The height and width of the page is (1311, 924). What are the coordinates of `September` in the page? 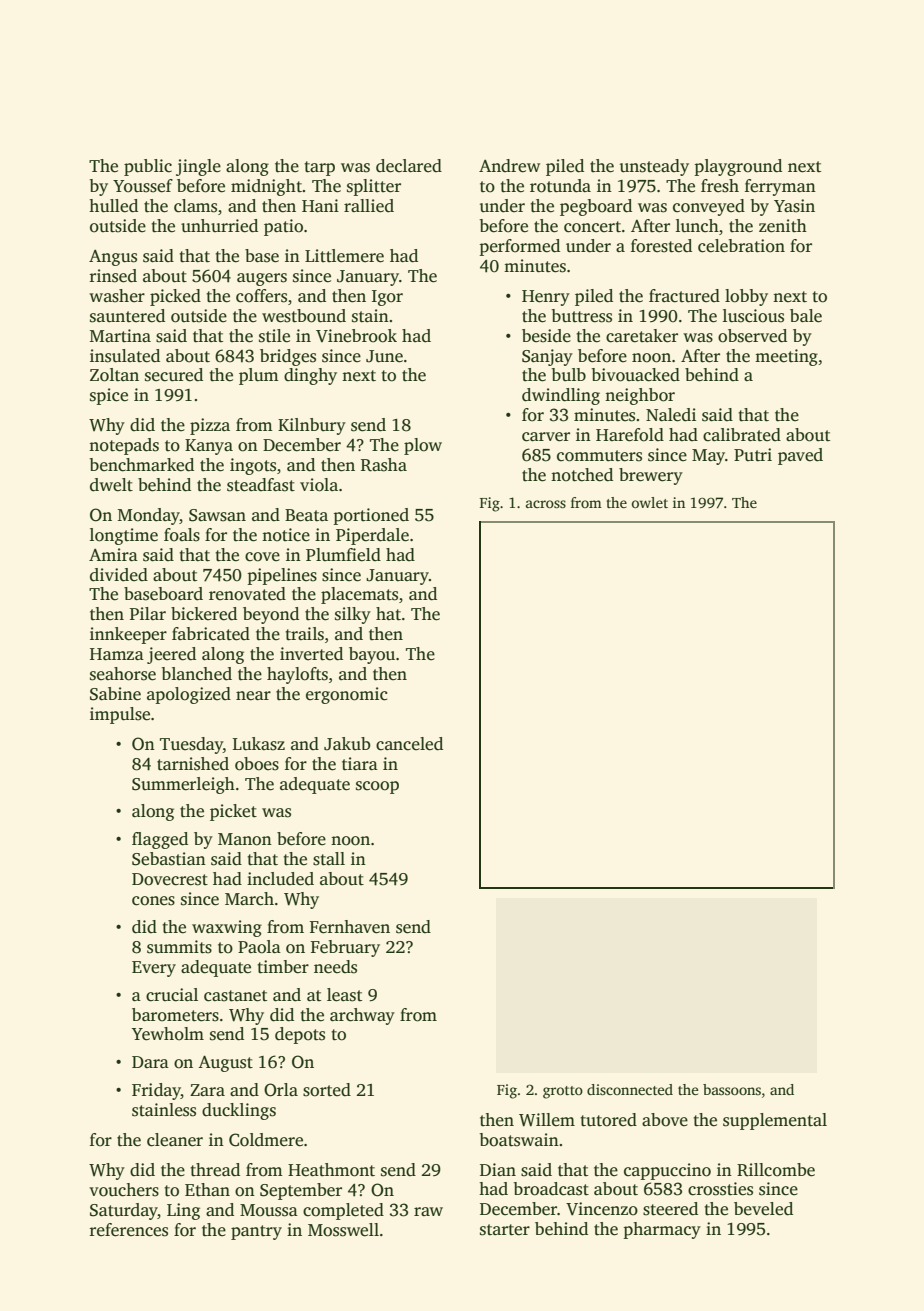 It's located at (301, 1191).
